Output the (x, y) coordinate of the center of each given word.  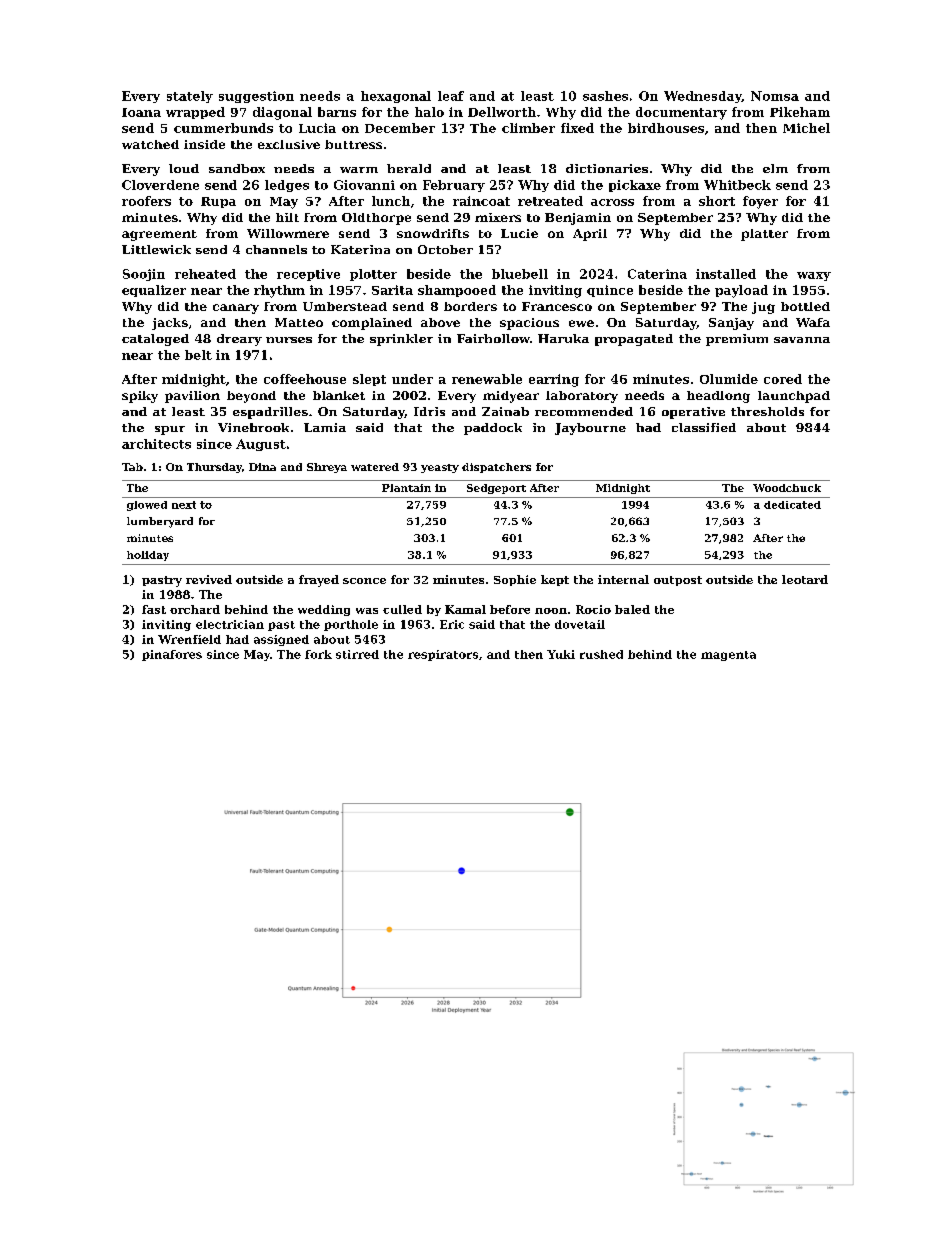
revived (209, 579)
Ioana (141, 112)
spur (170, 430)
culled (402, 609)
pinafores (172, 655)
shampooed (457, 291)
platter (764, 235)
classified (704, 427)
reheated (205, 274)
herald (409, 168)
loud (184, 168)
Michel (806, 128)
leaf (451, 96)
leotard (805, 579)
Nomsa (775, 96)
